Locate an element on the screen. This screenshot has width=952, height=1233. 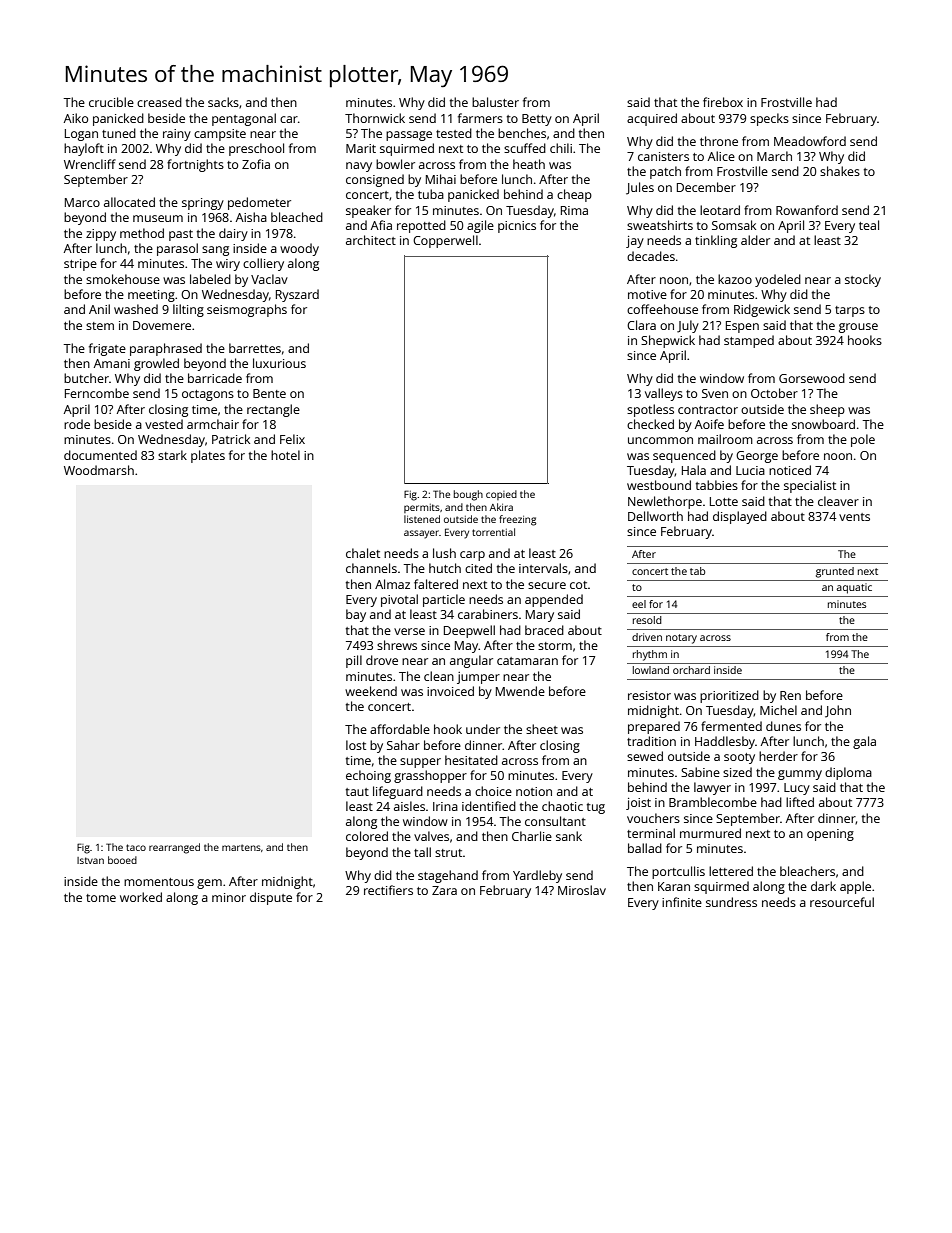
Shepwick is located at coordinates (668, 341).
